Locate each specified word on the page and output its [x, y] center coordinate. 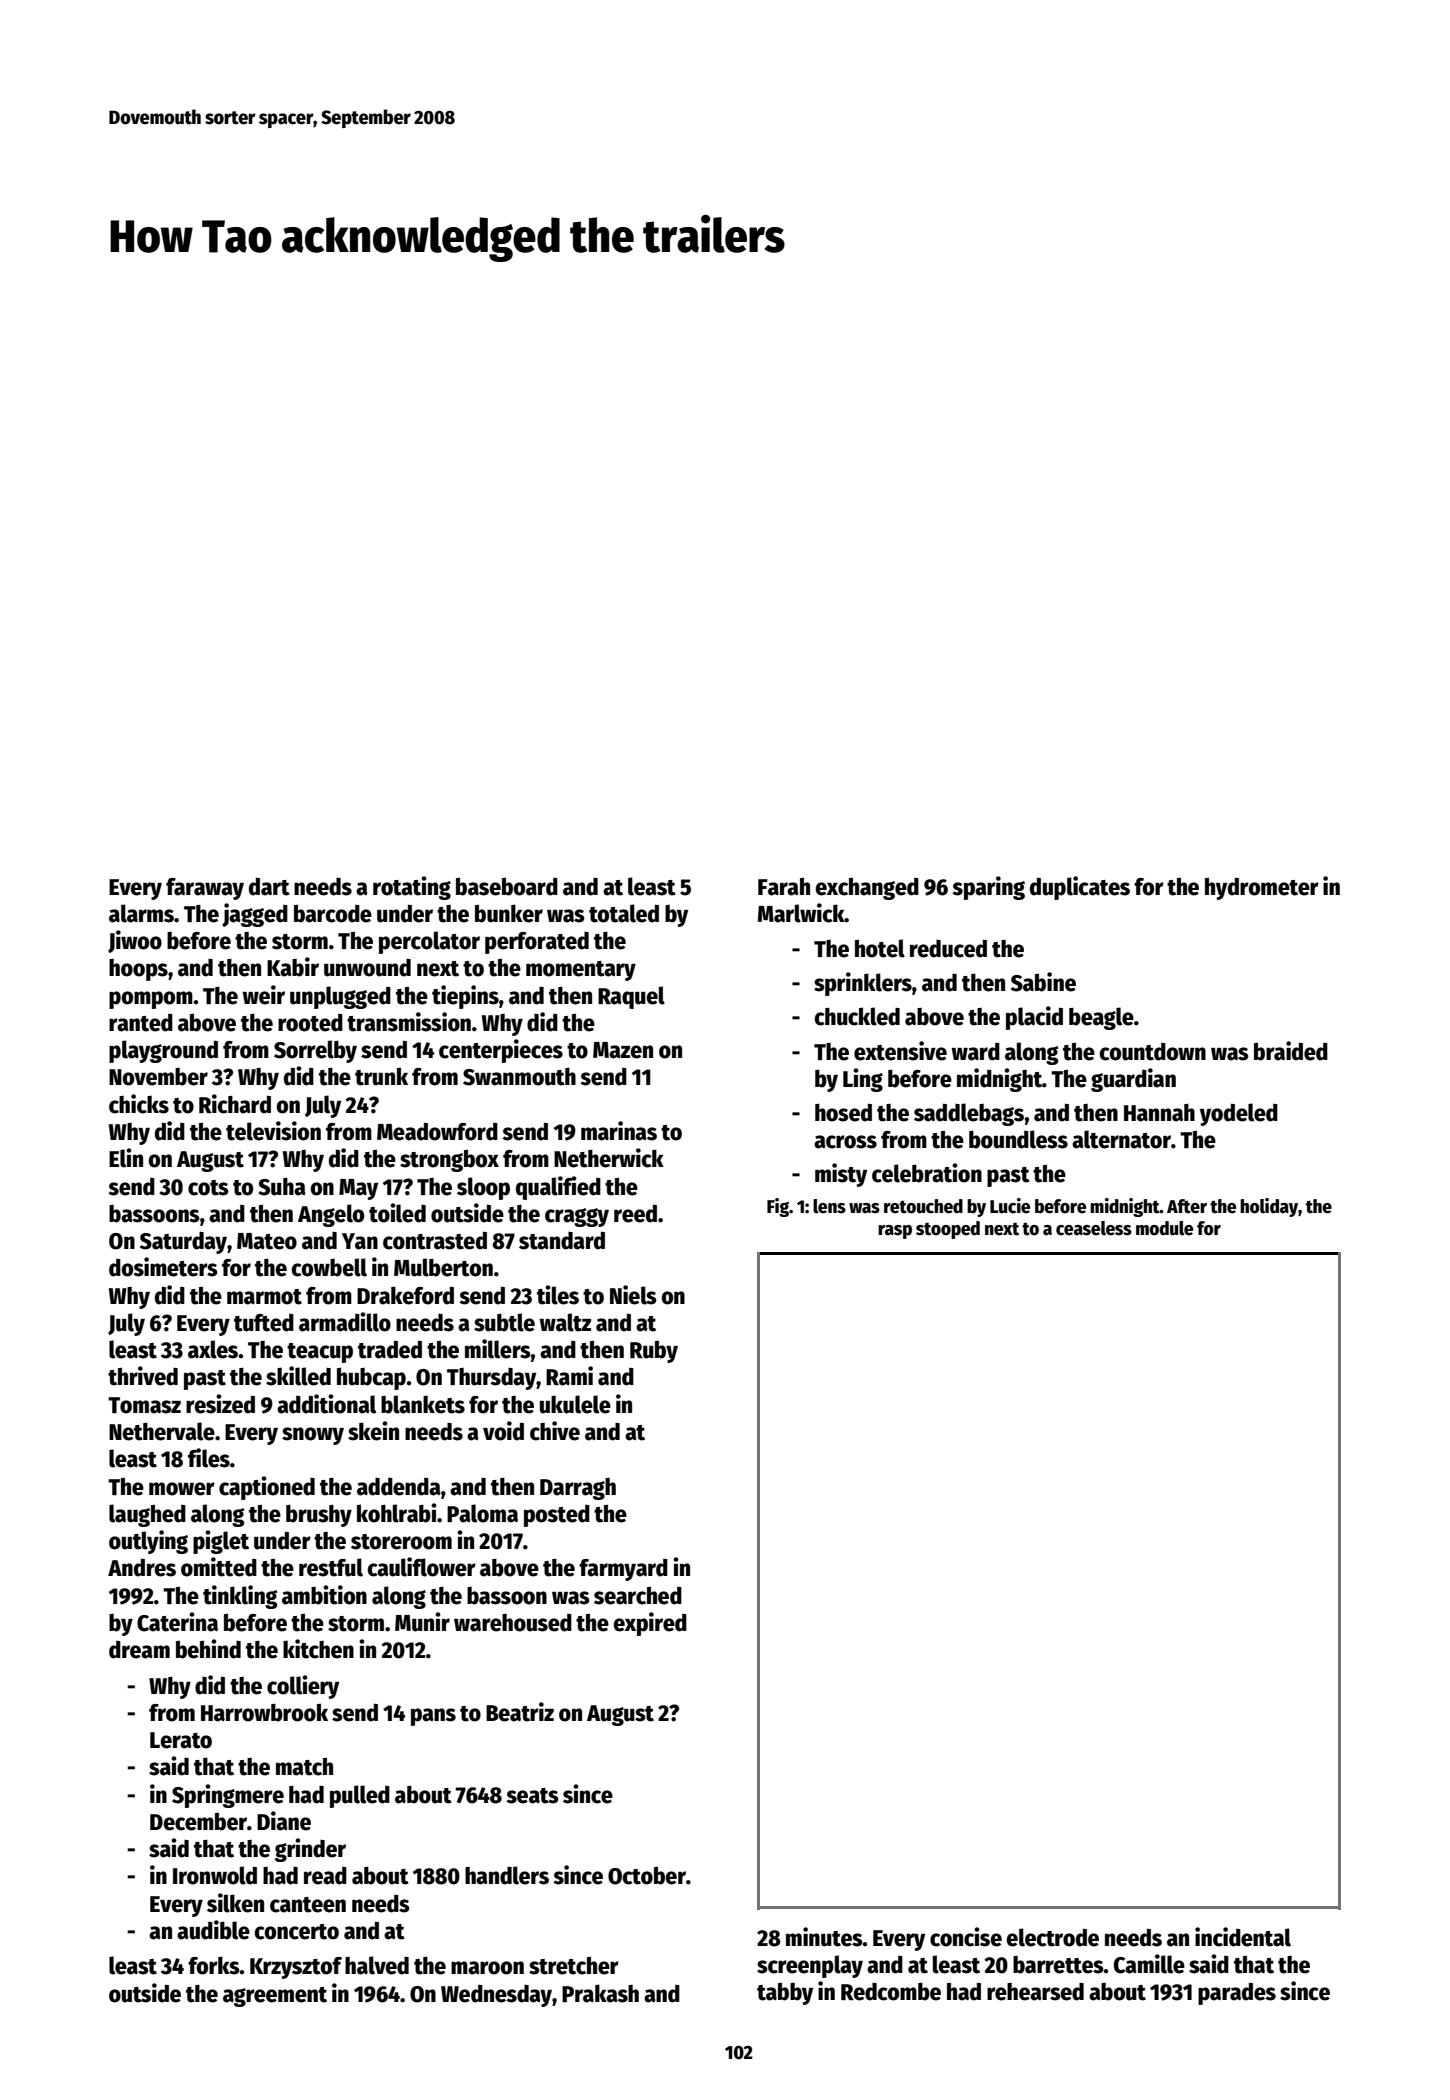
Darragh [578, 1489]
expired [650, 1624]
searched [638, 1596]
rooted [310, 1023]
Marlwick [801, 913]
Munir [422, 1622]
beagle [1101, 1018]
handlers [507, 1875]
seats [532, 1796]
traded [390, 1350]
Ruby [654, 1352]
